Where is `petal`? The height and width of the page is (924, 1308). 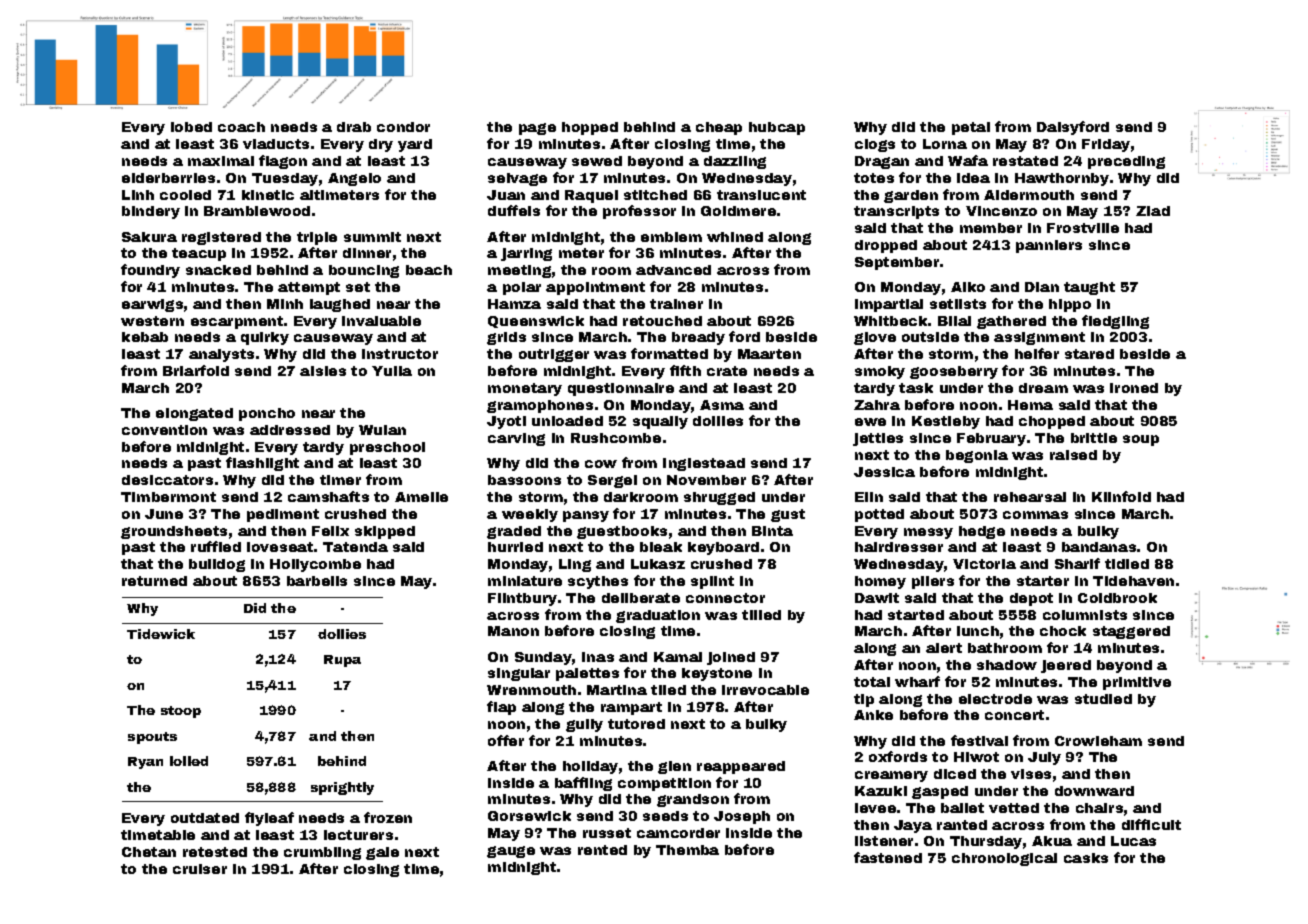 petal is located at coordinates (971, 128).
